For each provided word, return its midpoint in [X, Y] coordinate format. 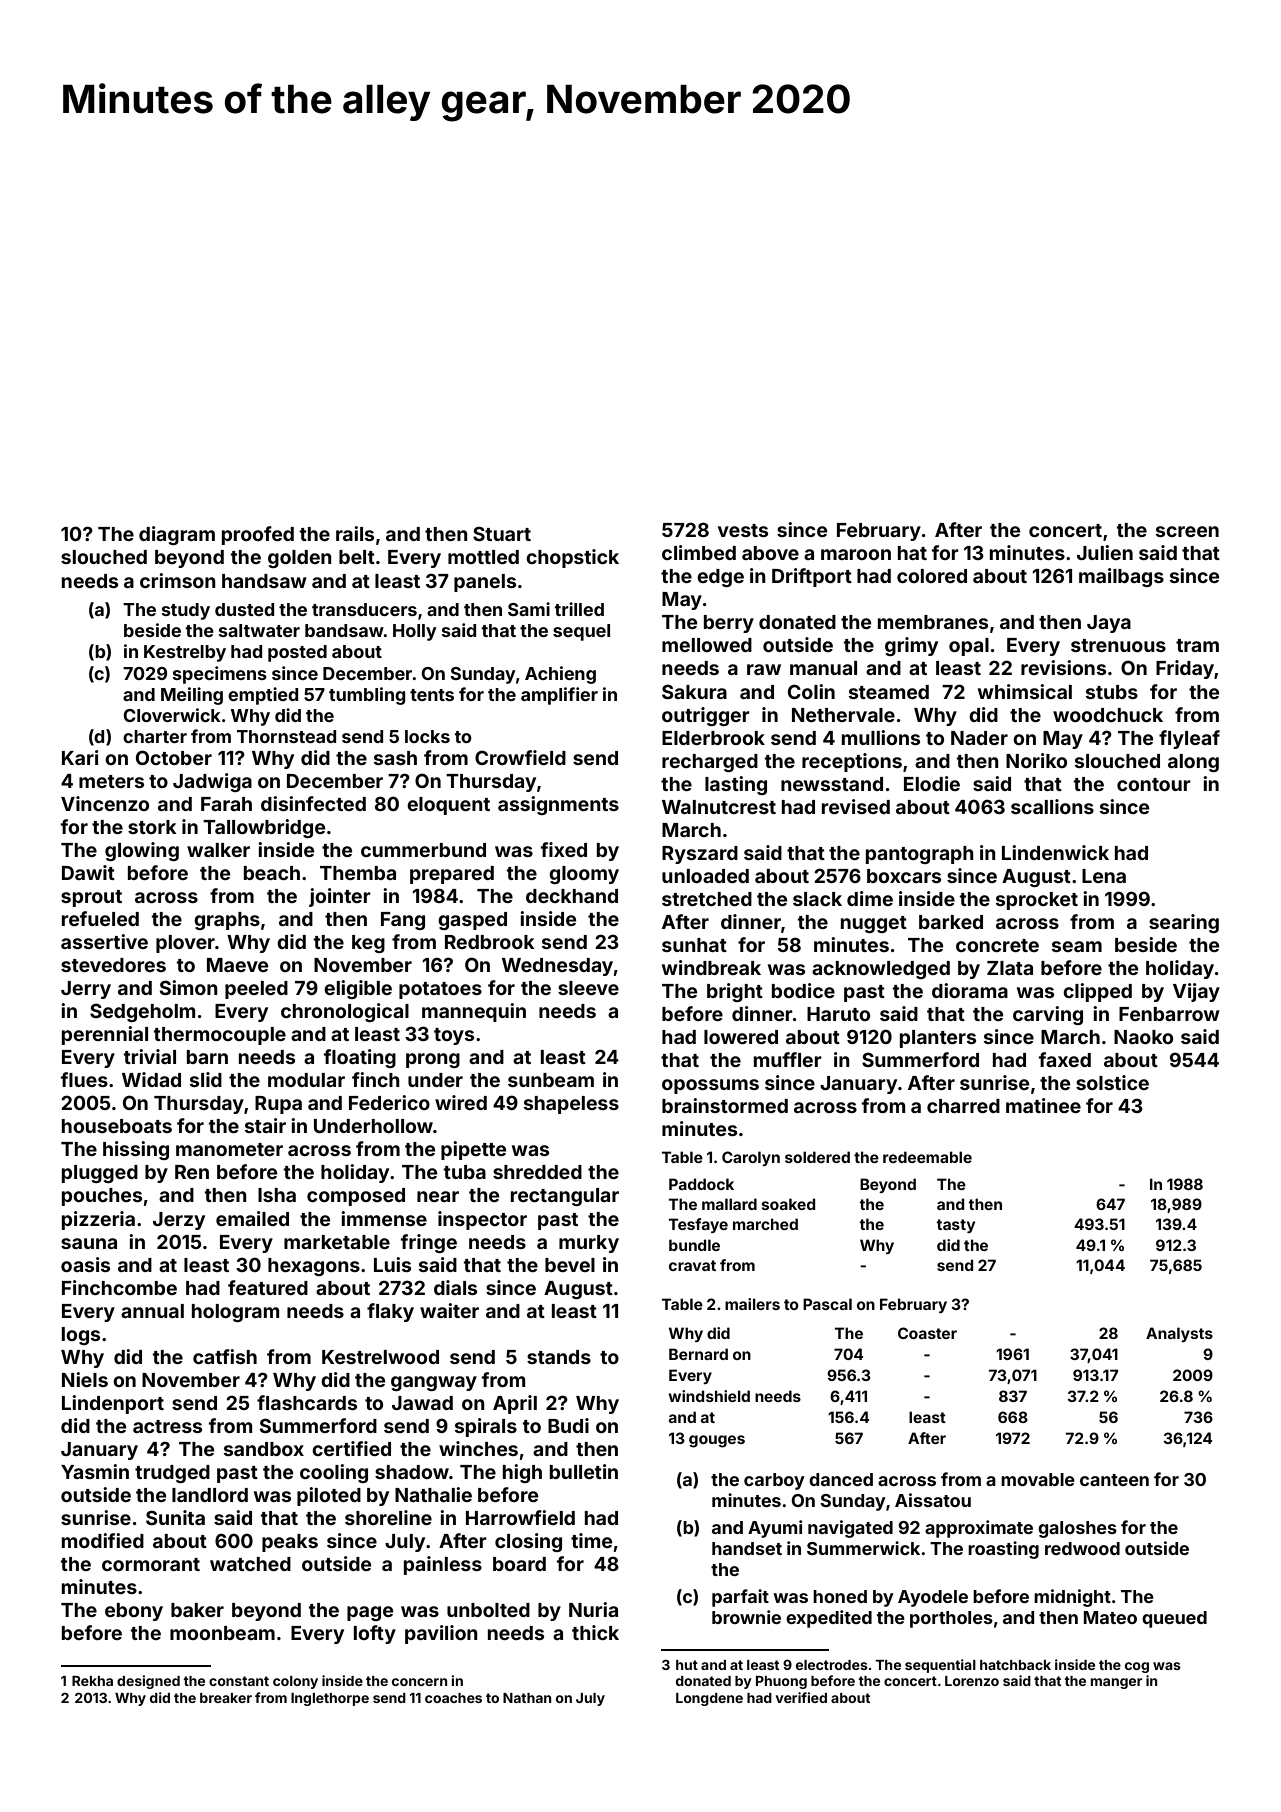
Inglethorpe [330, 1699]
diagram [177, 535]
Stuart [502, 533]
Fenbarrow [1169, 1014]
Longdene [709, 1699]
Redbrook [490, 942]
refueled [100, 918]
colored [932, 576]
